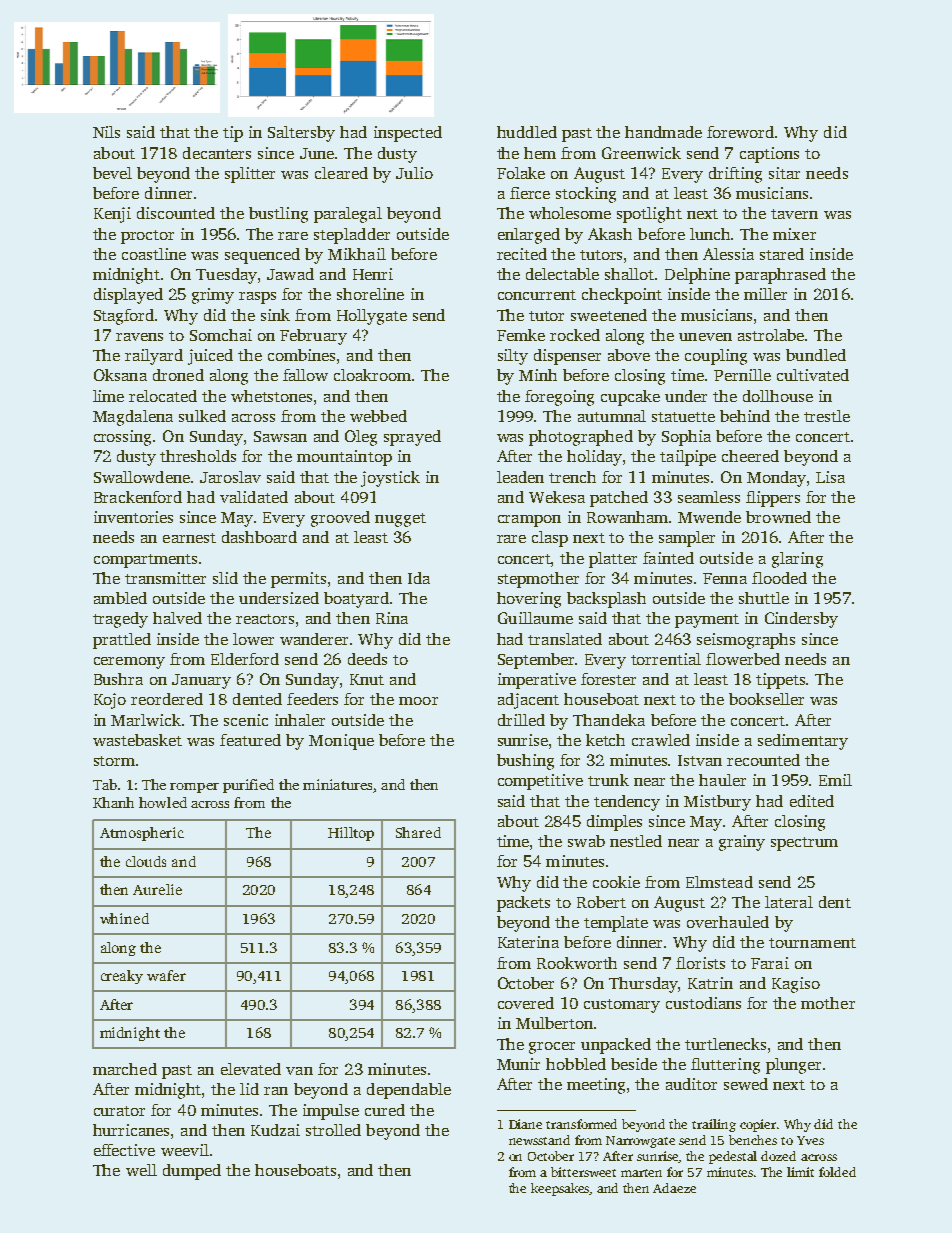  What do you see at coordinates (213, 296) in the document?
I see `grimy` at bounding box center [213, 296].
